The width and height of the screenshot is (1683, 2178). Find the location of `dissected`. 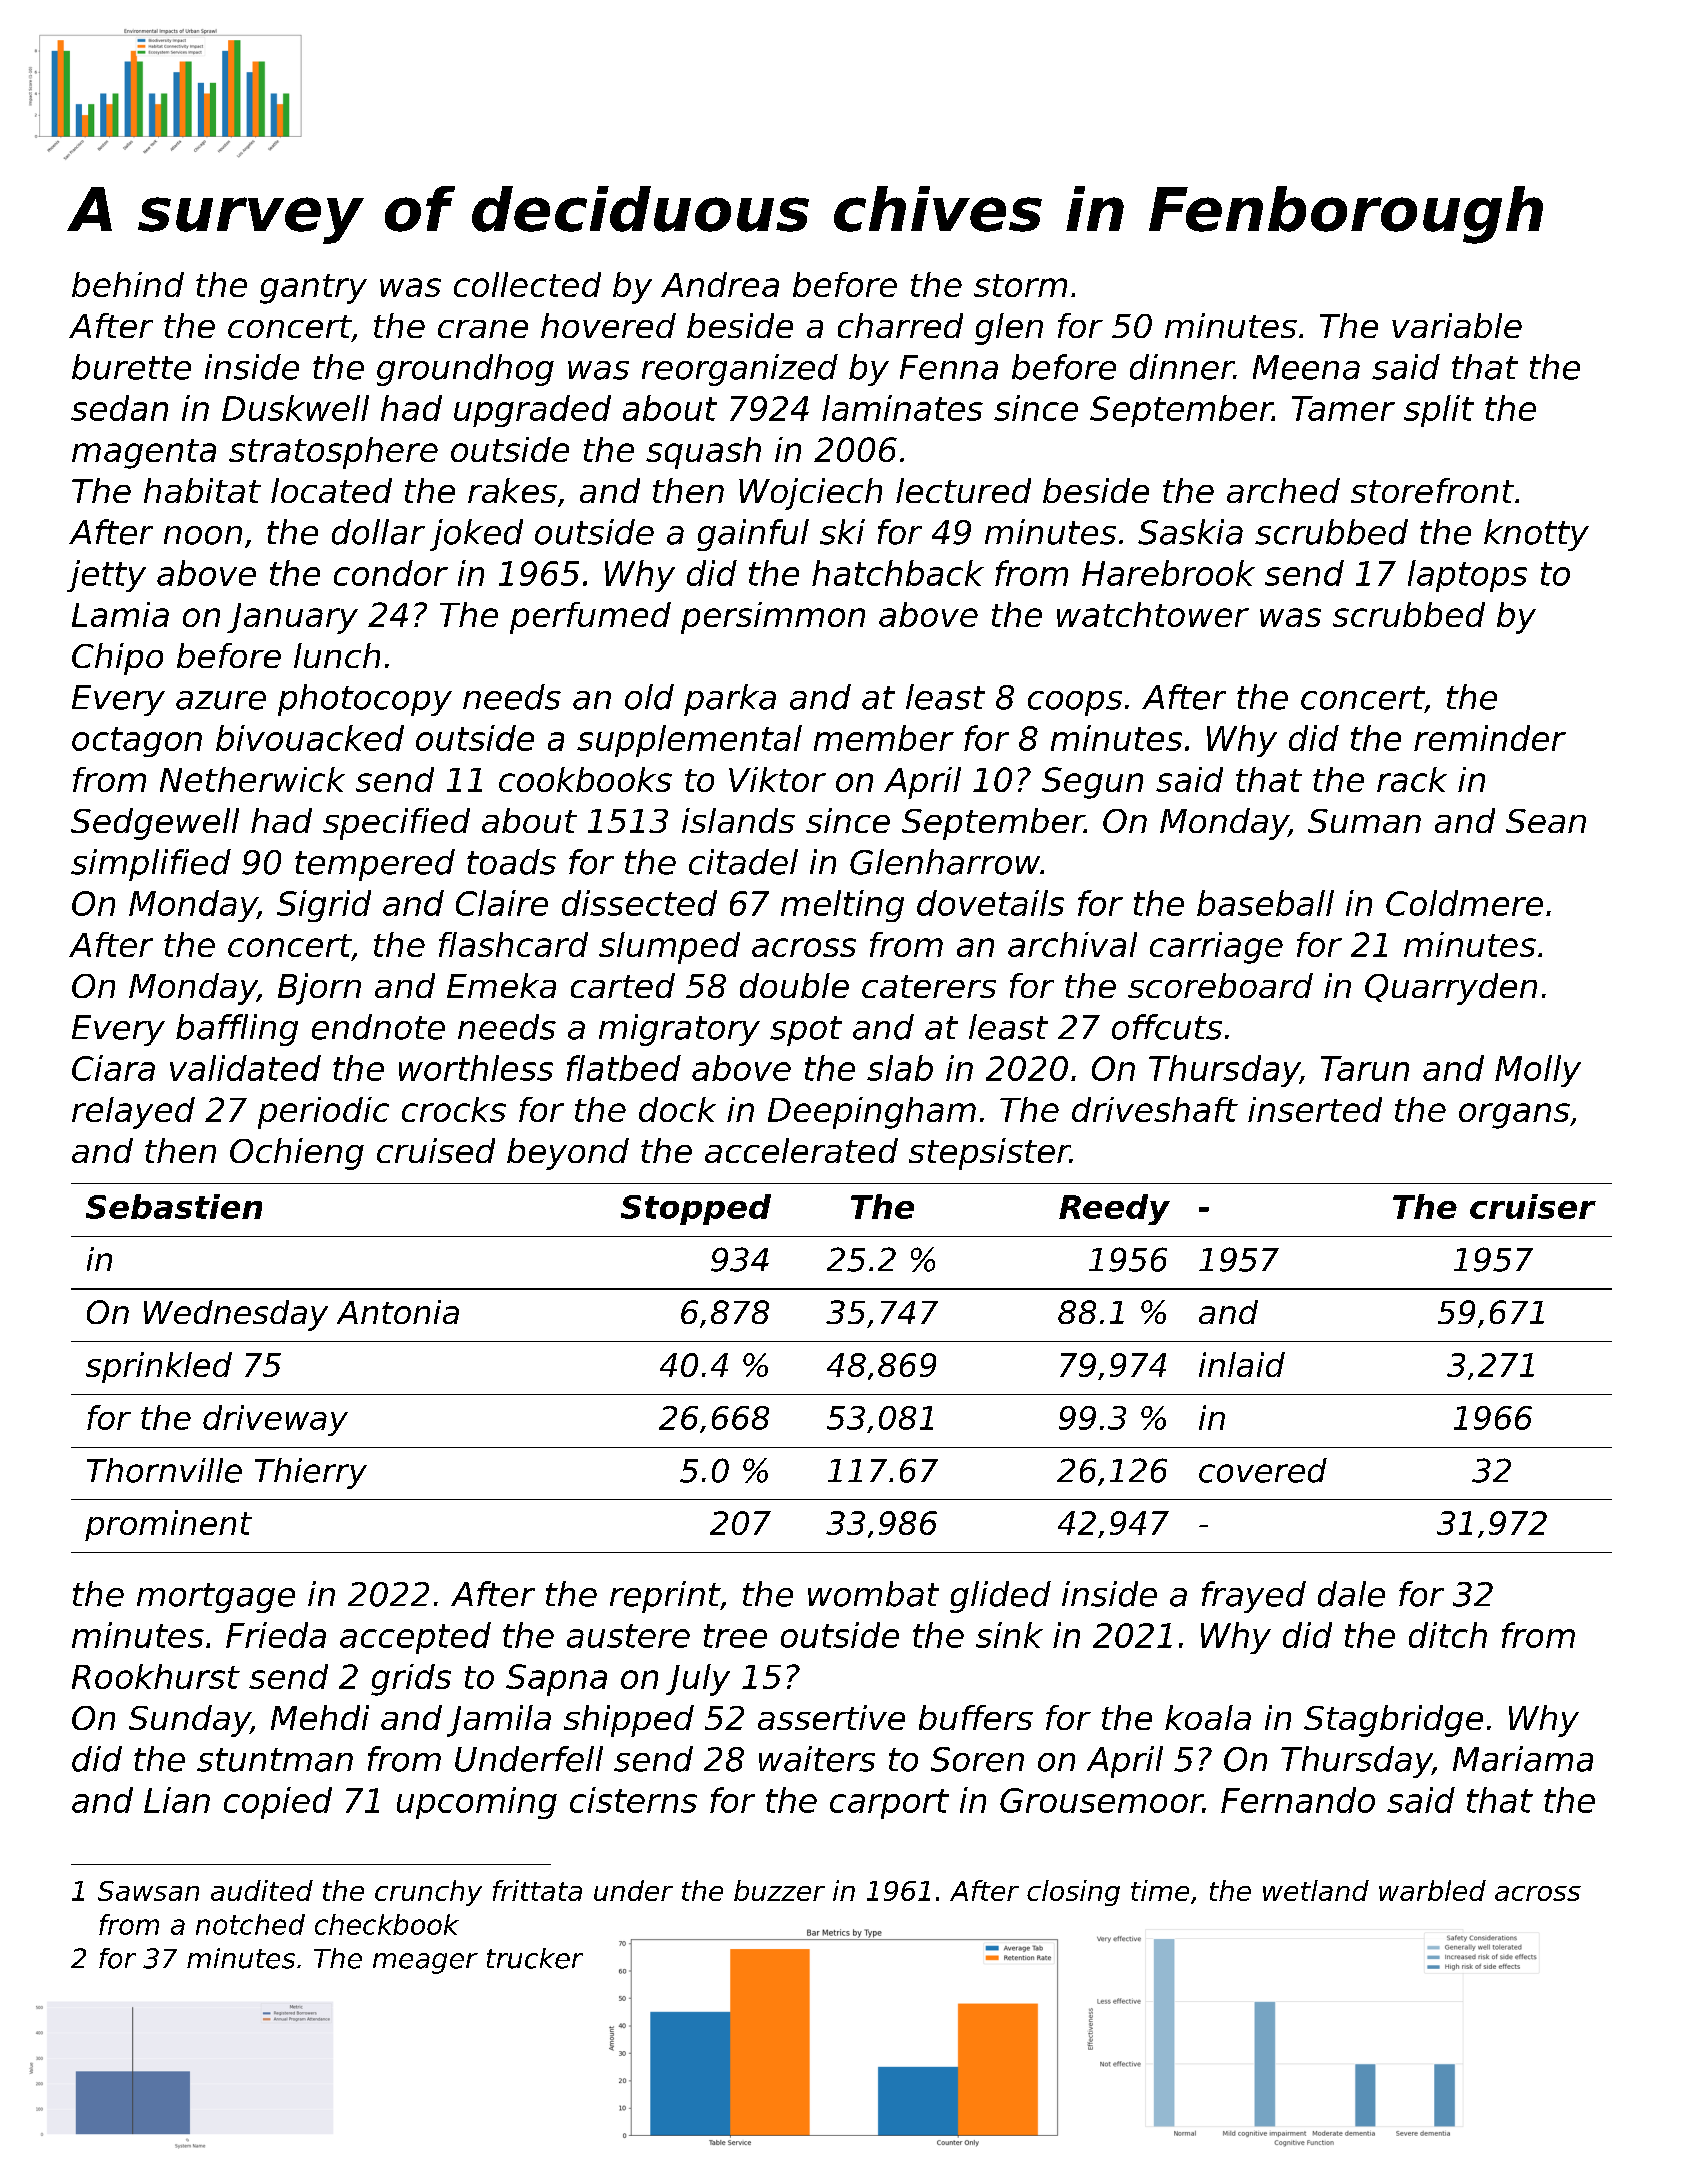

dissected is located at coordinates (639, 903).
